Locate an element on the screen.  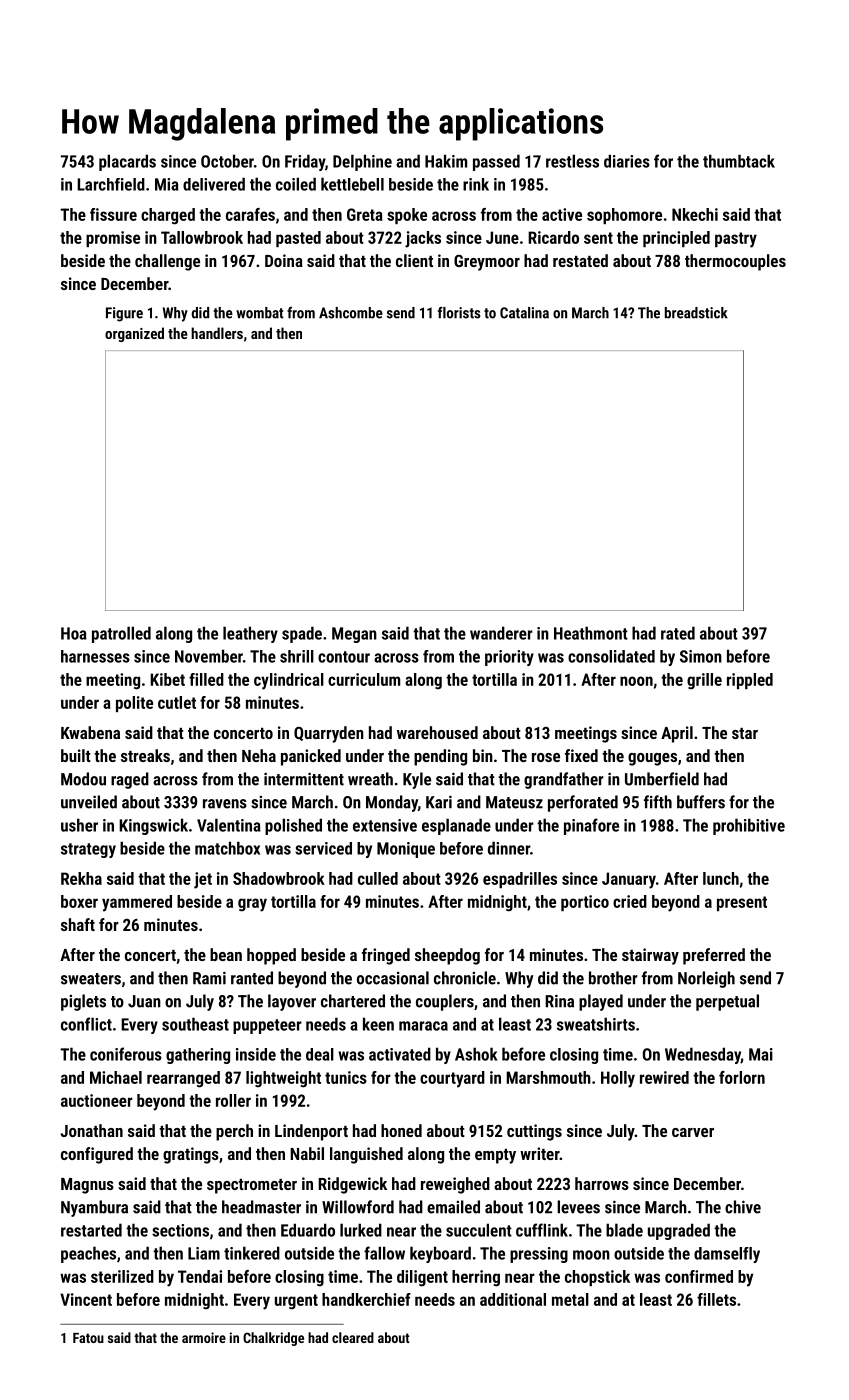
Hakim is located at coordinates (446, 161).
